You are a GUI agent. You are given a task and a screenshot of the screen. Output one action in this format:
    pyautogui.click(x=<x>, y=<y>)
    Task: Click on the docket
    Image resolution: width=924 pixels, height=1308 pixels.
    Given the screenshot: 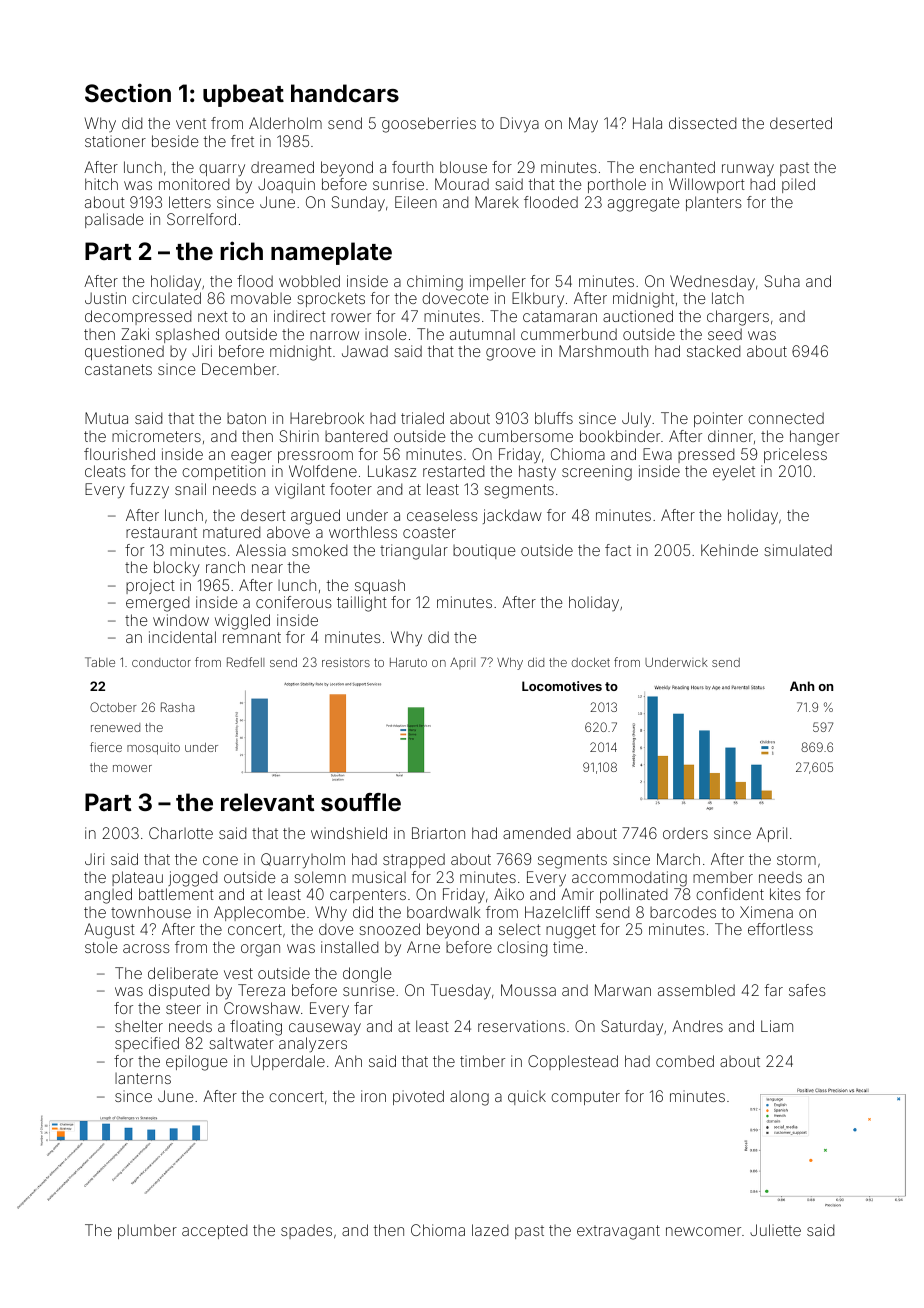 What is the action you would take?
    pyautogui.click(x=591, y=662)
